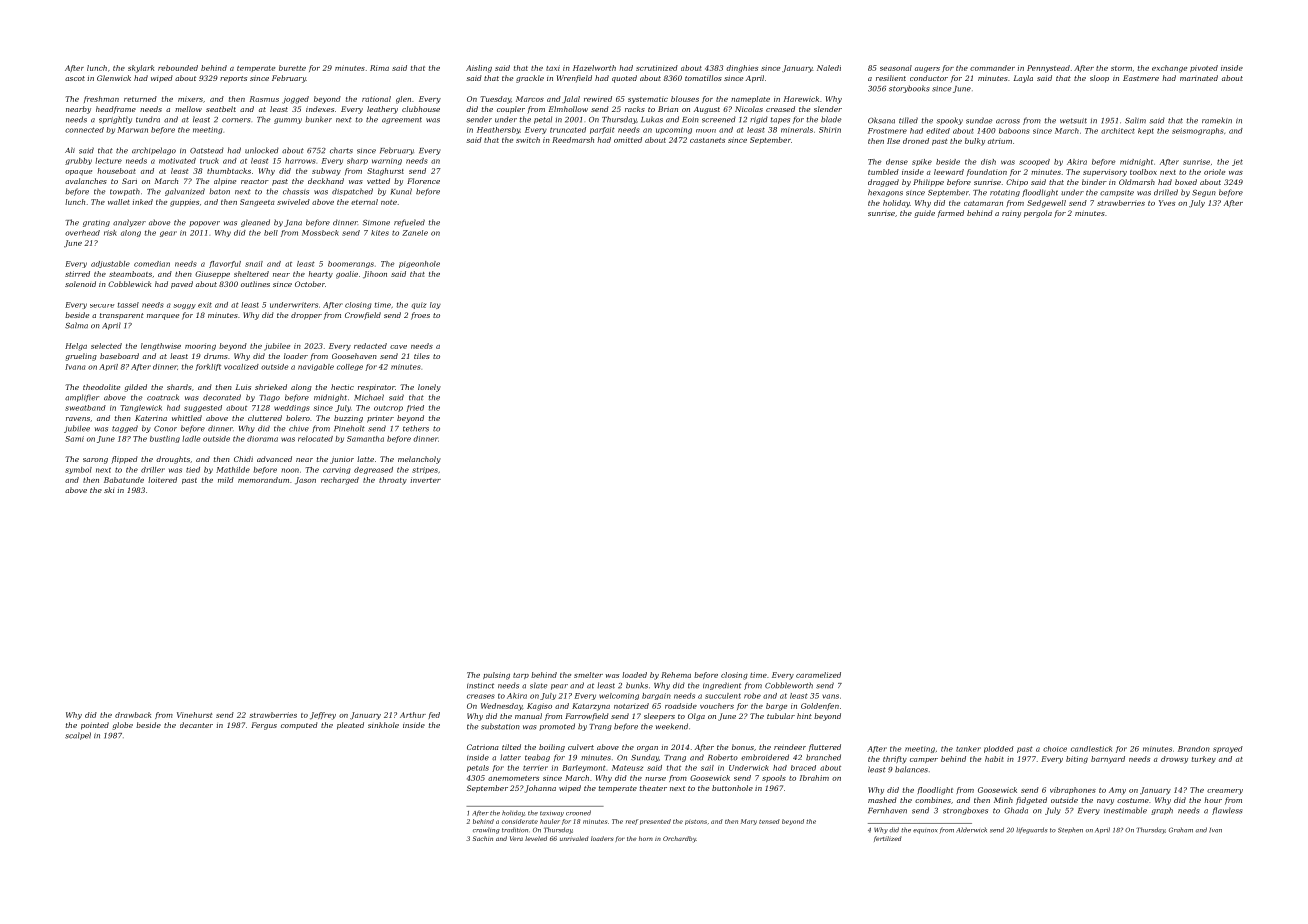  I want to click on Salim, so click(1135, 120).
